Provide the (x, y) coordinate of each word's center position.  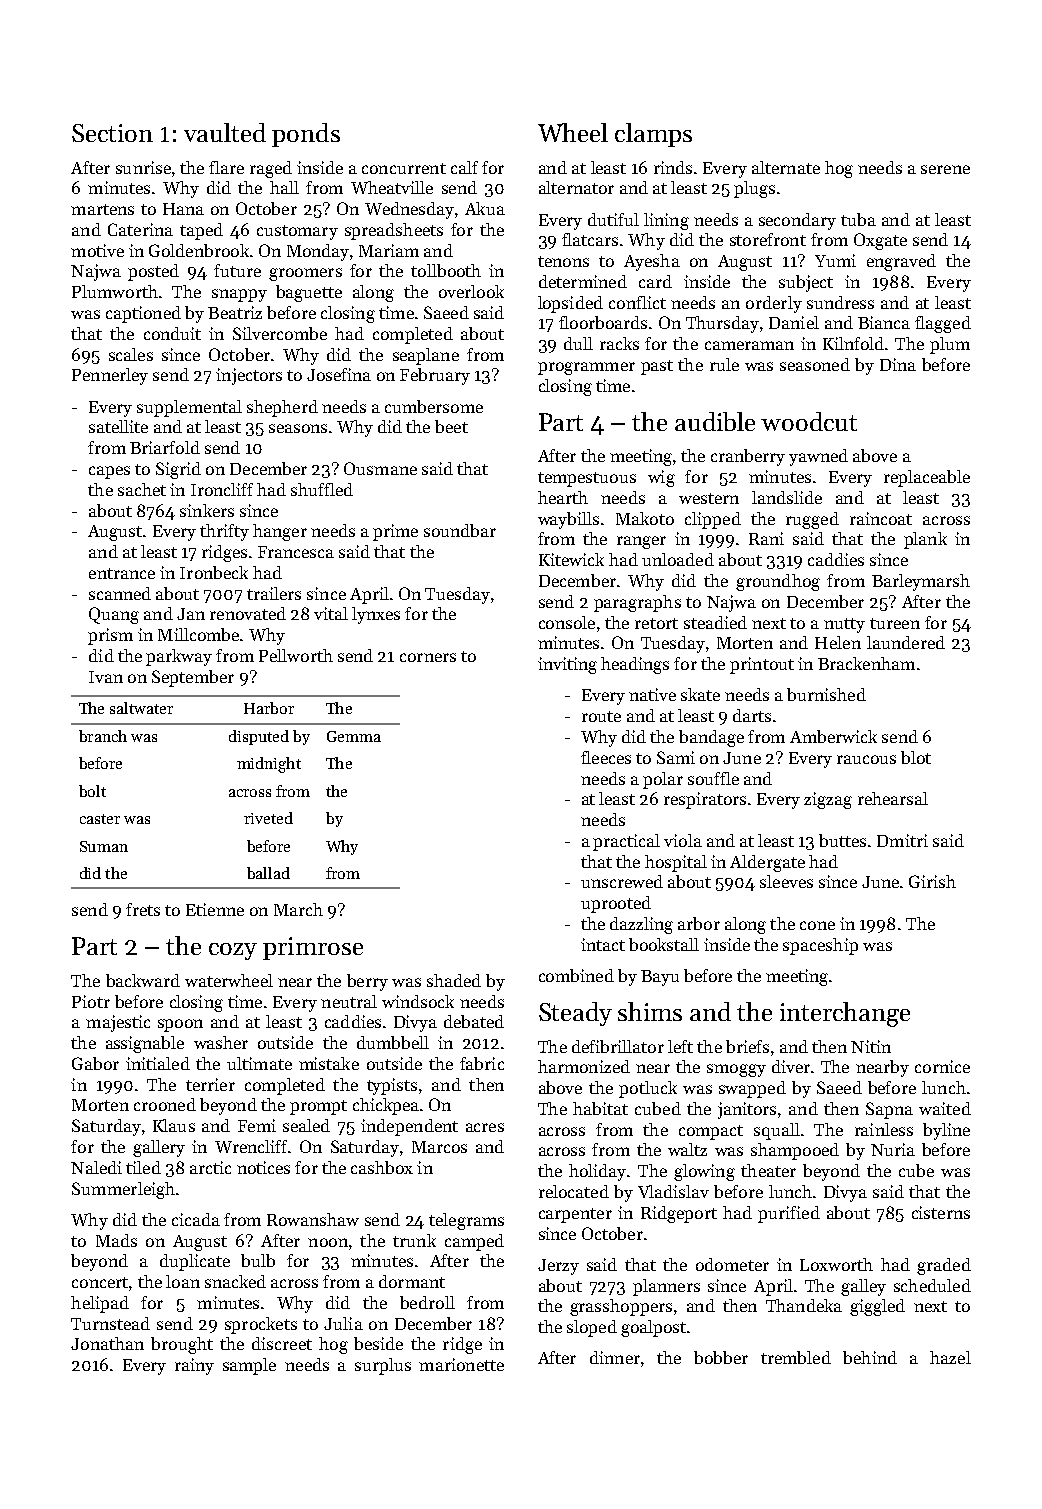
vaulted (225, 132)
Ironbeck (214, 572)
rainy (194, 1366)
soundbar (460, 530)
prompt (318, 1107)
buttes (842, 840)
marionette (461, 1364)
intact (603, 944)
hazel (950, 1357)
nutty (844, 625)
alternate (786, 167)
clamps (653, 135)
